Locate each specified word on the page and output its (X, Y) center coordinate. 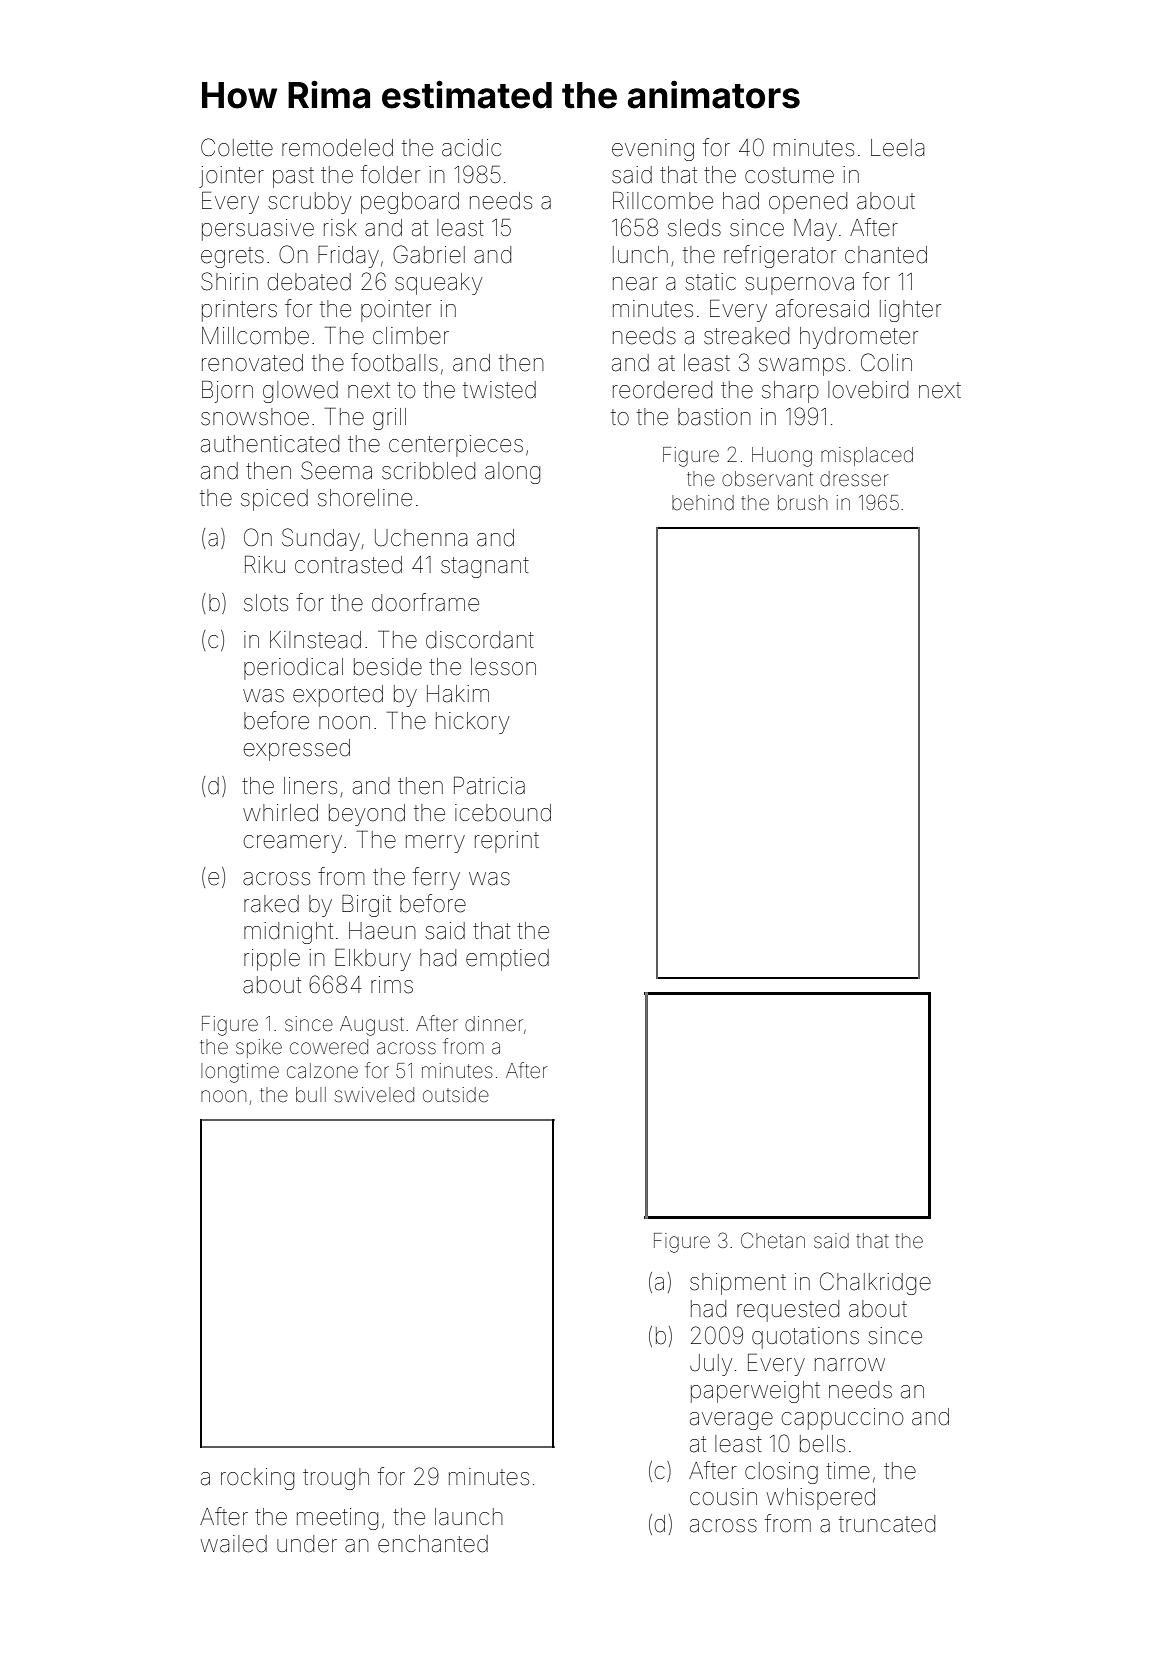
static (710, 282)
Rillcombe (663, 201)
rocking (257, 1479)
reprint (507, 842)
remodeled (337, 148)
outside (456, 1094)
